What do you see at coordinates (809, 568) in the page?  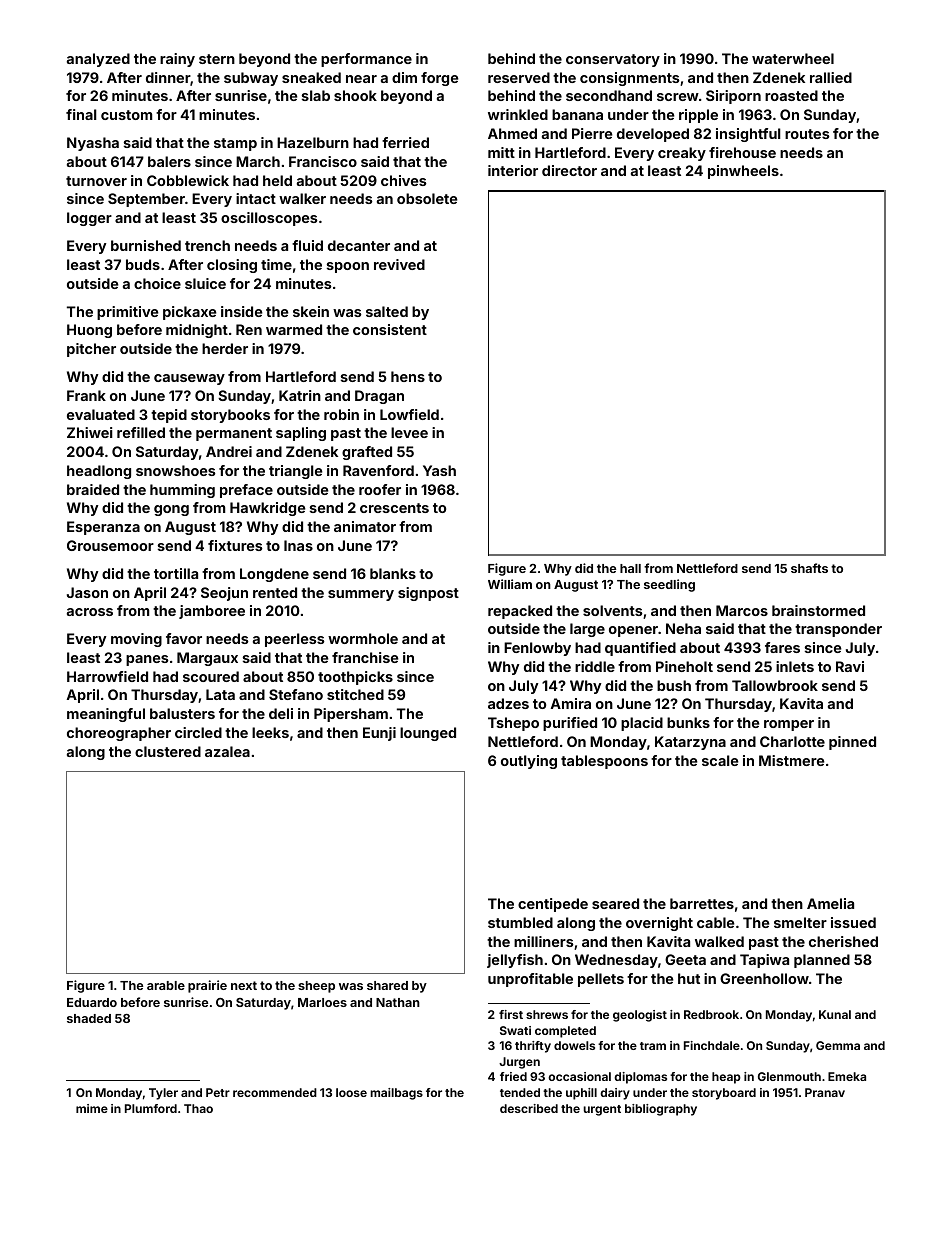 I see `shafts` at bounding box center [809, 568].
